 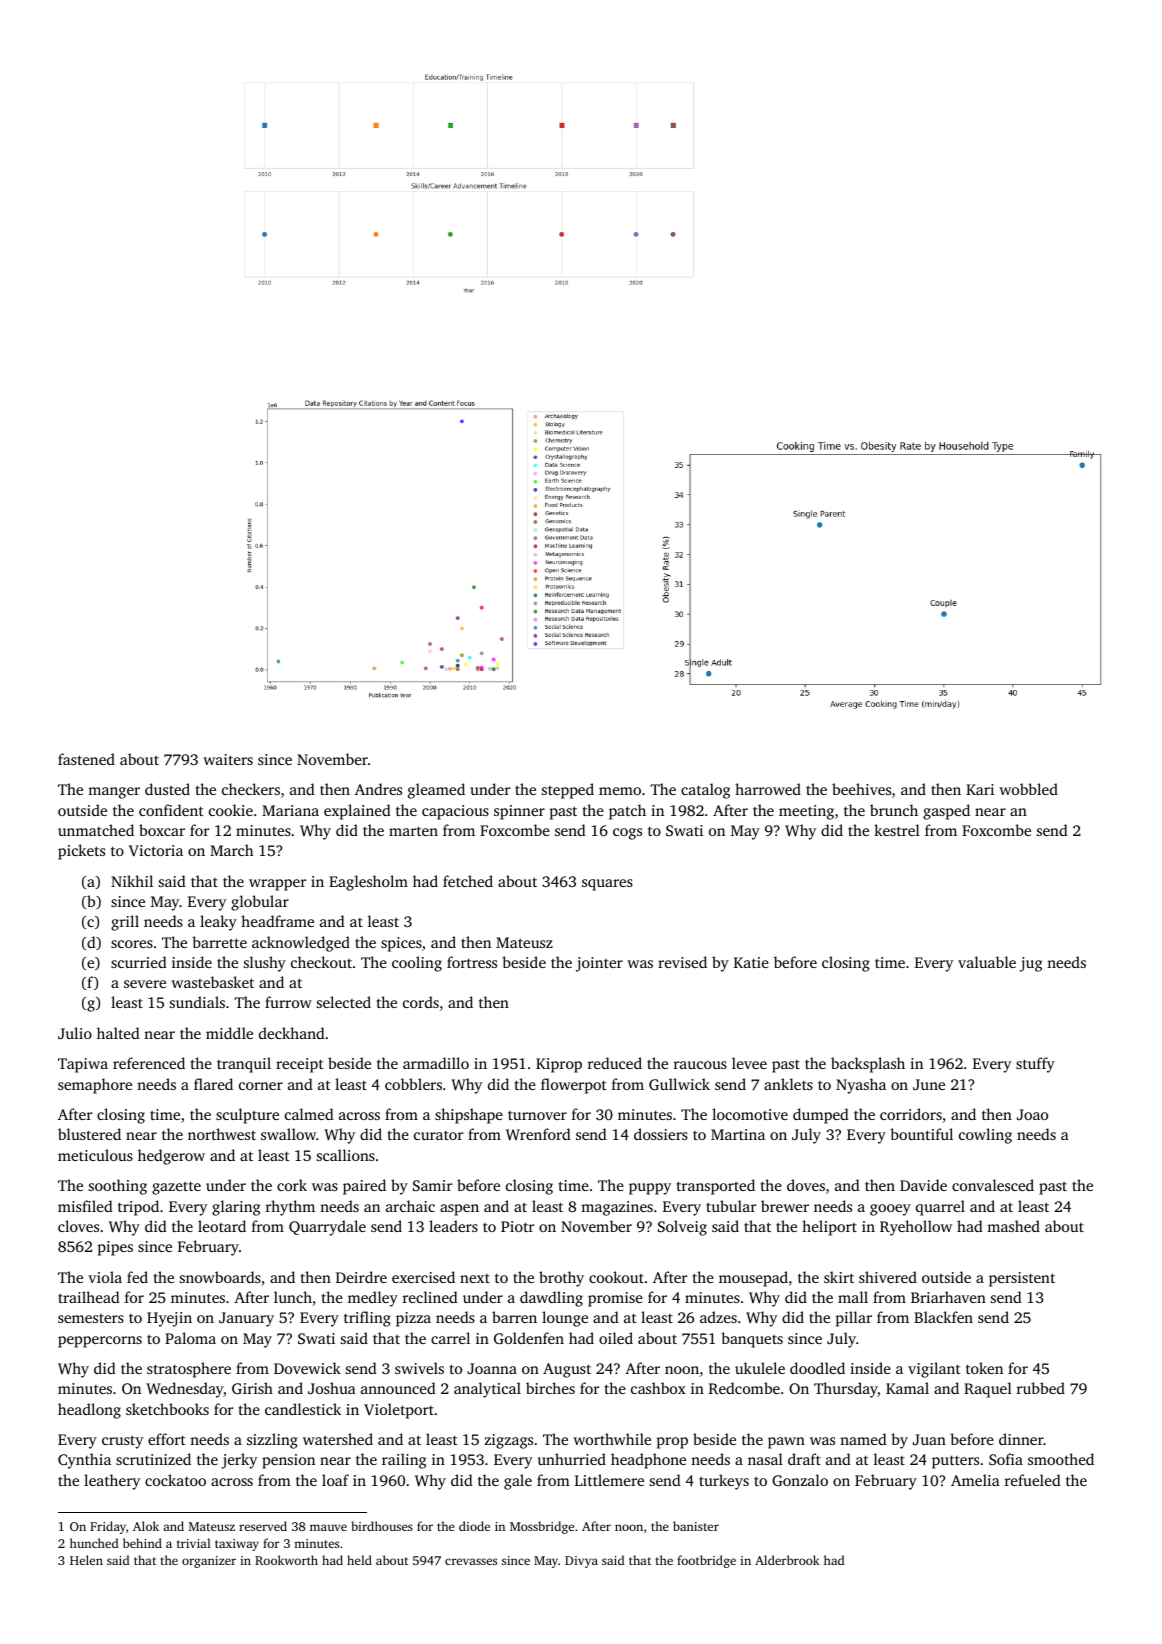 What do you see at coordinates (854, 1319) in the screenshot?
I see `pillar` at bounding box center [854, 1319].
